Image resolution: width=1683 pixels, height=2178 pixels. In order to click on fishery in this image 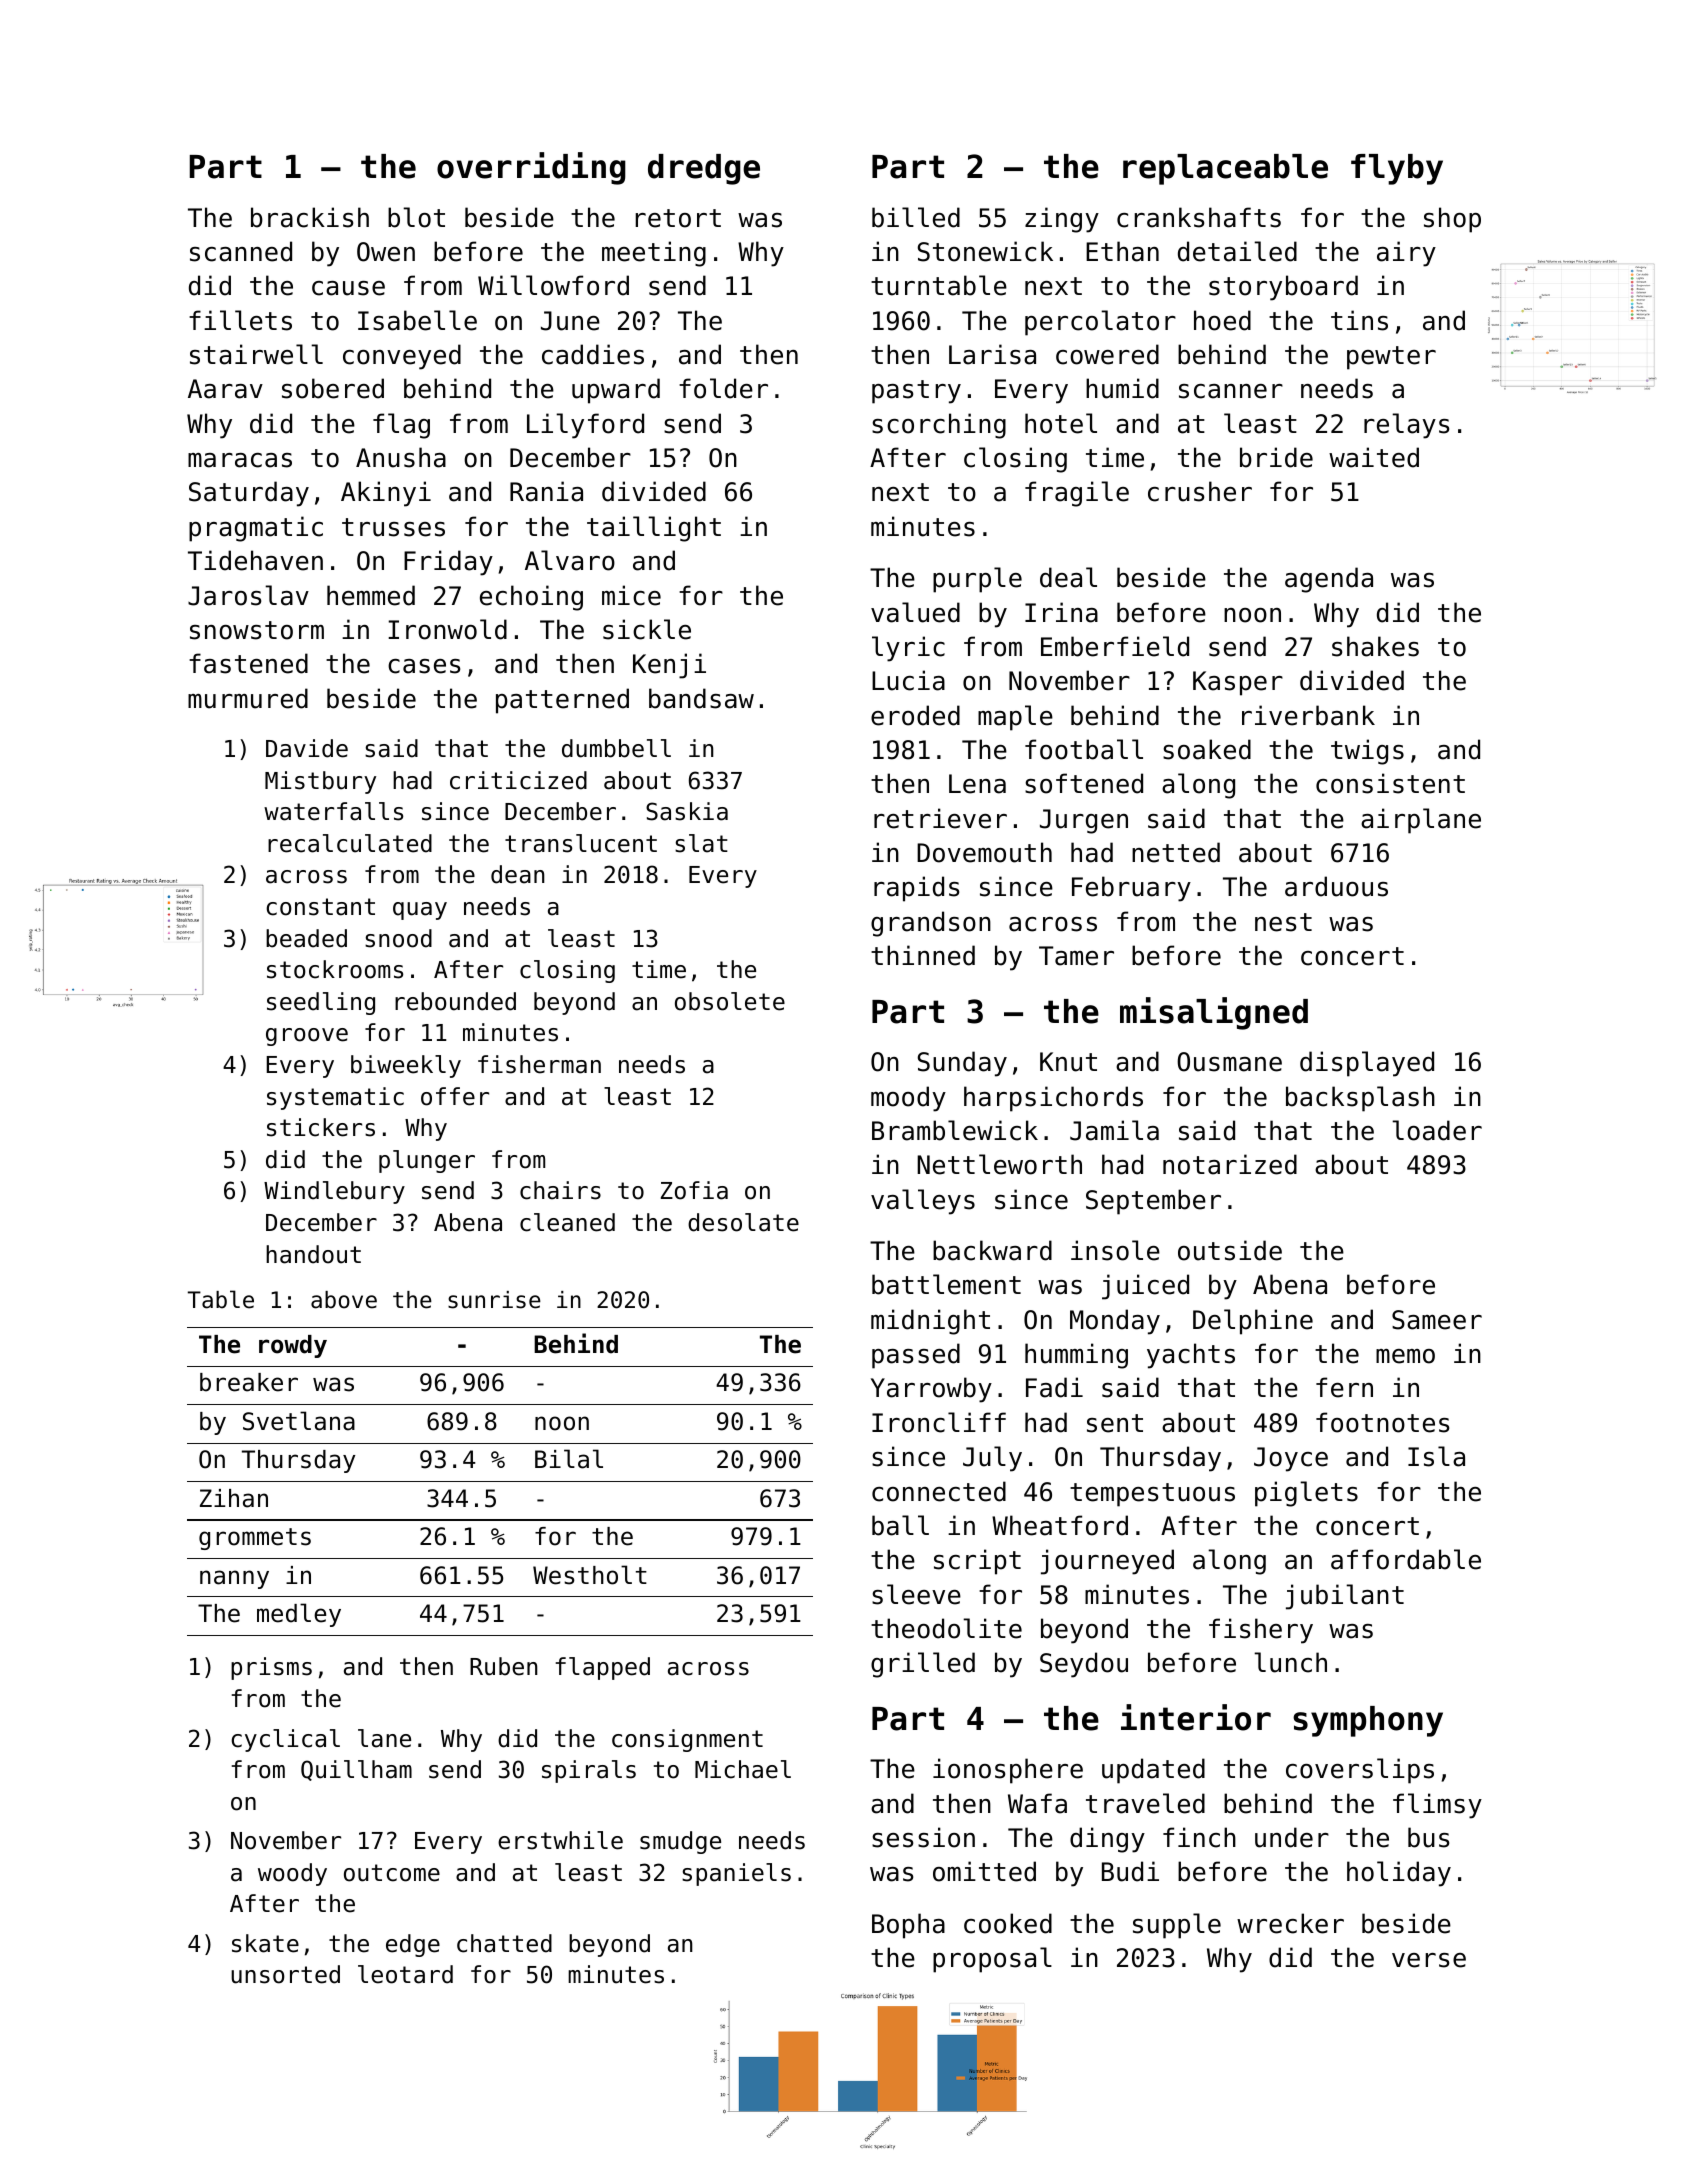, I will do `click(1261, 1631)`.
